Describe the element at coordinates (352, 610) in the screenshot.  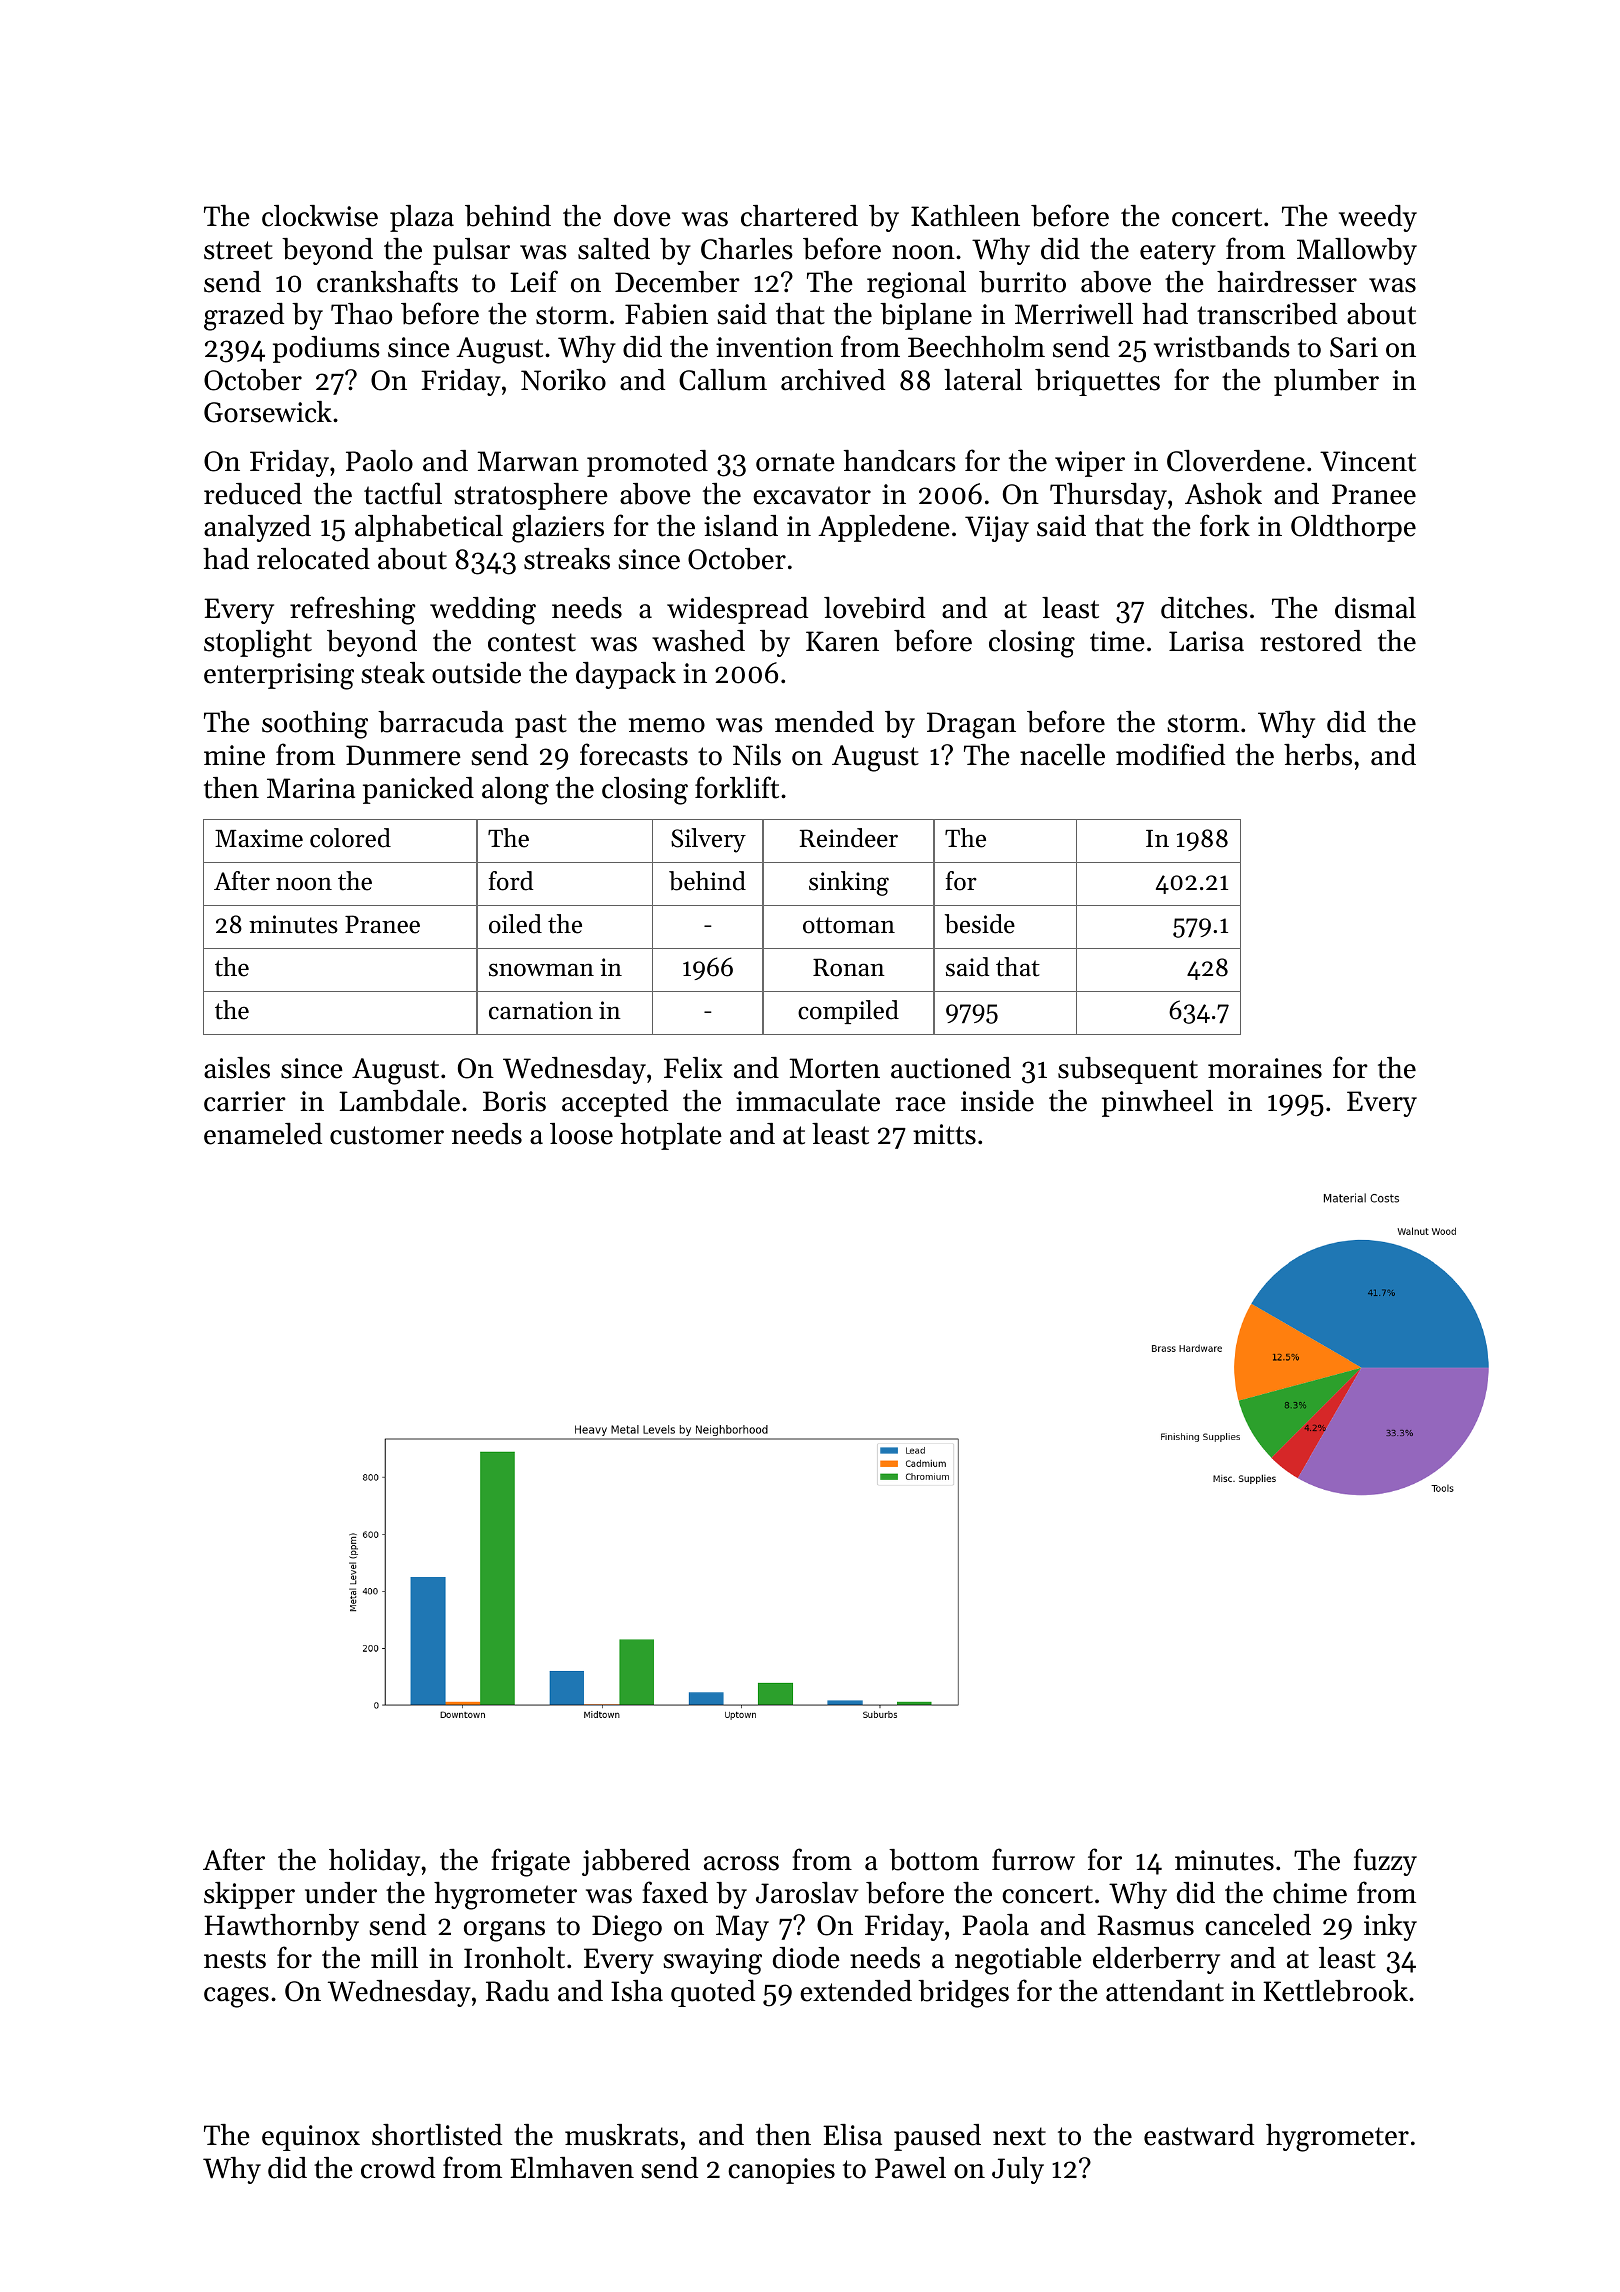
I see `refreshing` at that location.
